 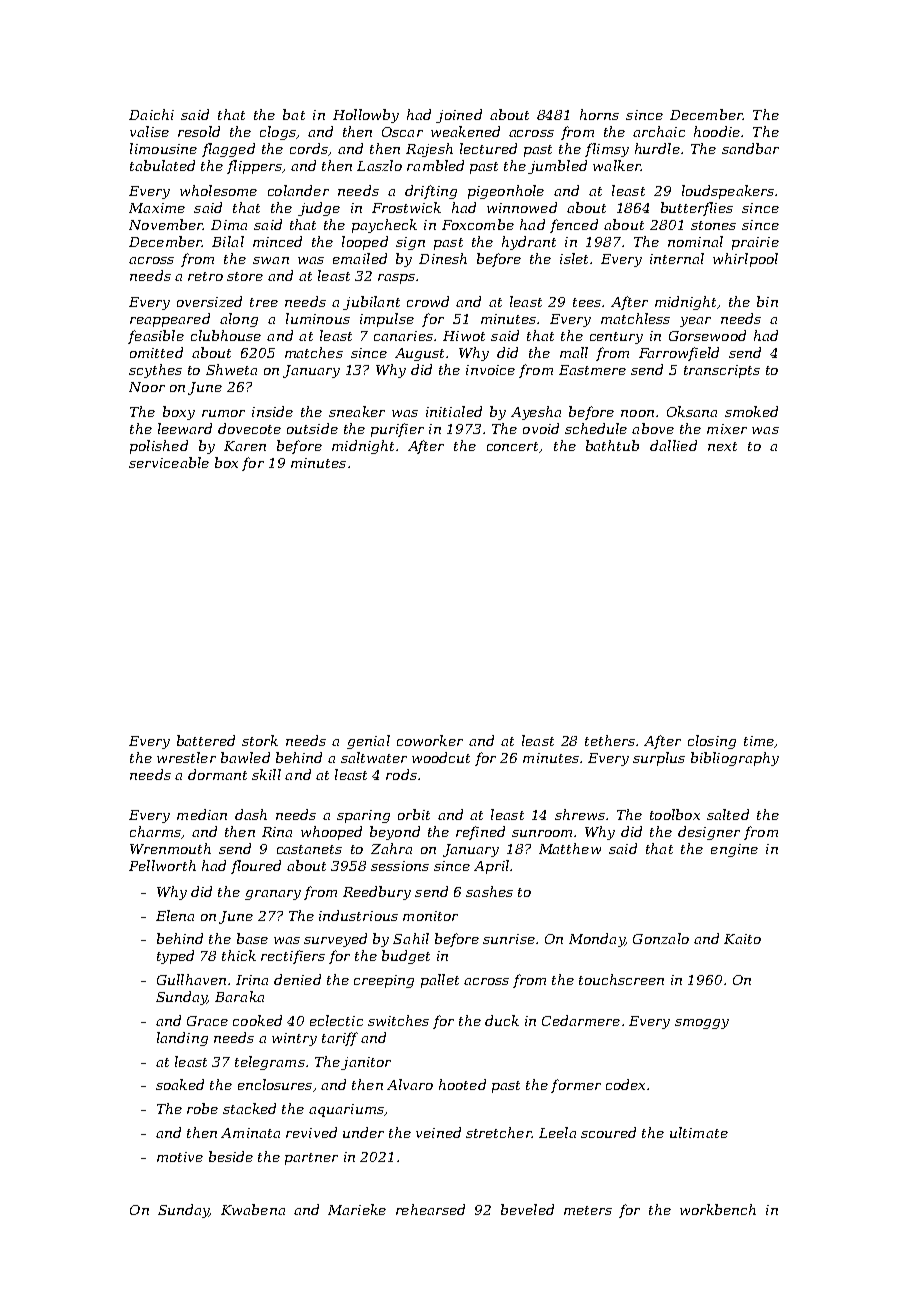 I want to click on Baraka, so click(x=239, y=996).
